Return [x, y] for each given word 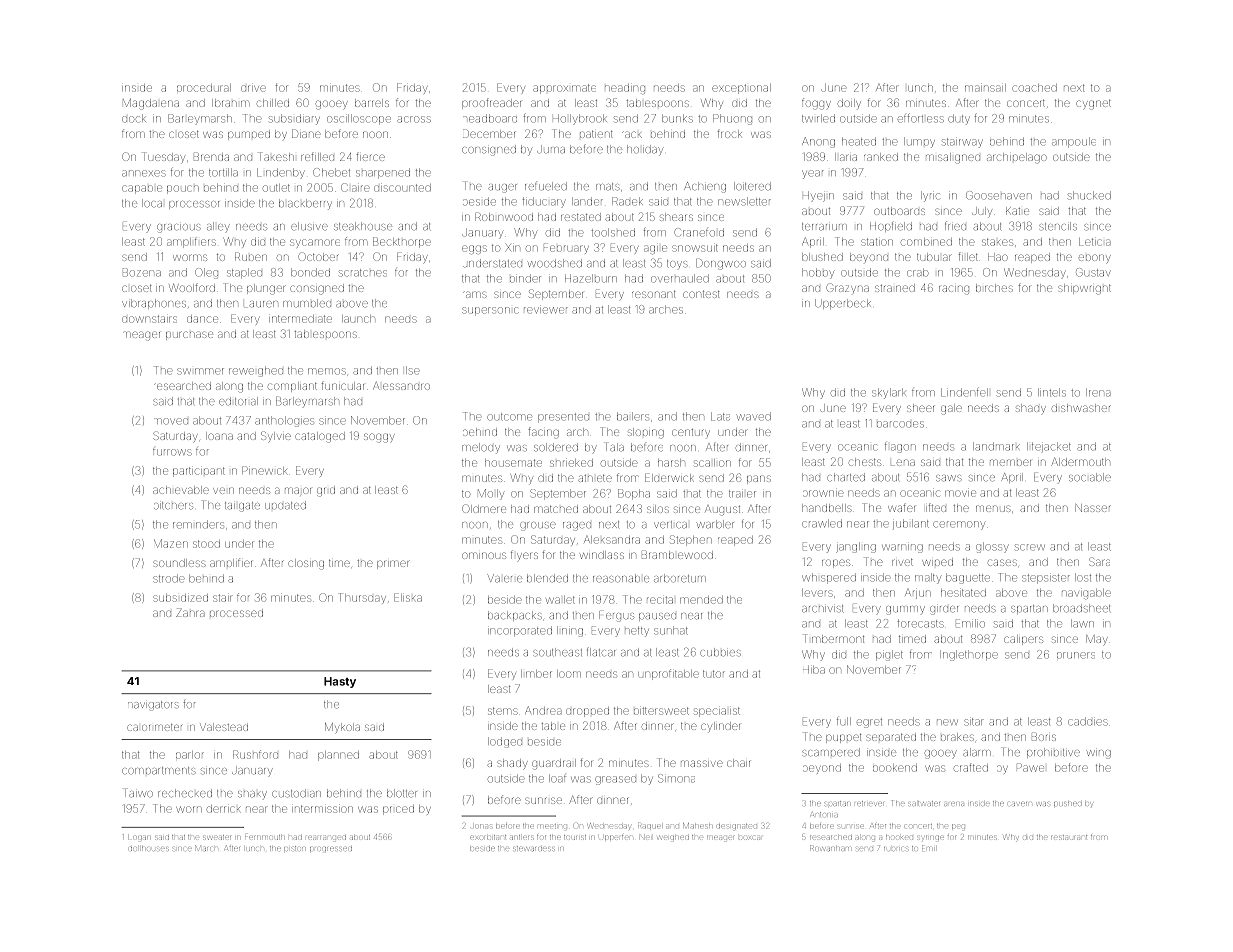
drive [253, 88]
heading [625, 89]
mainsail [985, 88]
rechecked [185, 793]
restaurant [1069, 837]
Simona [676, 778]
